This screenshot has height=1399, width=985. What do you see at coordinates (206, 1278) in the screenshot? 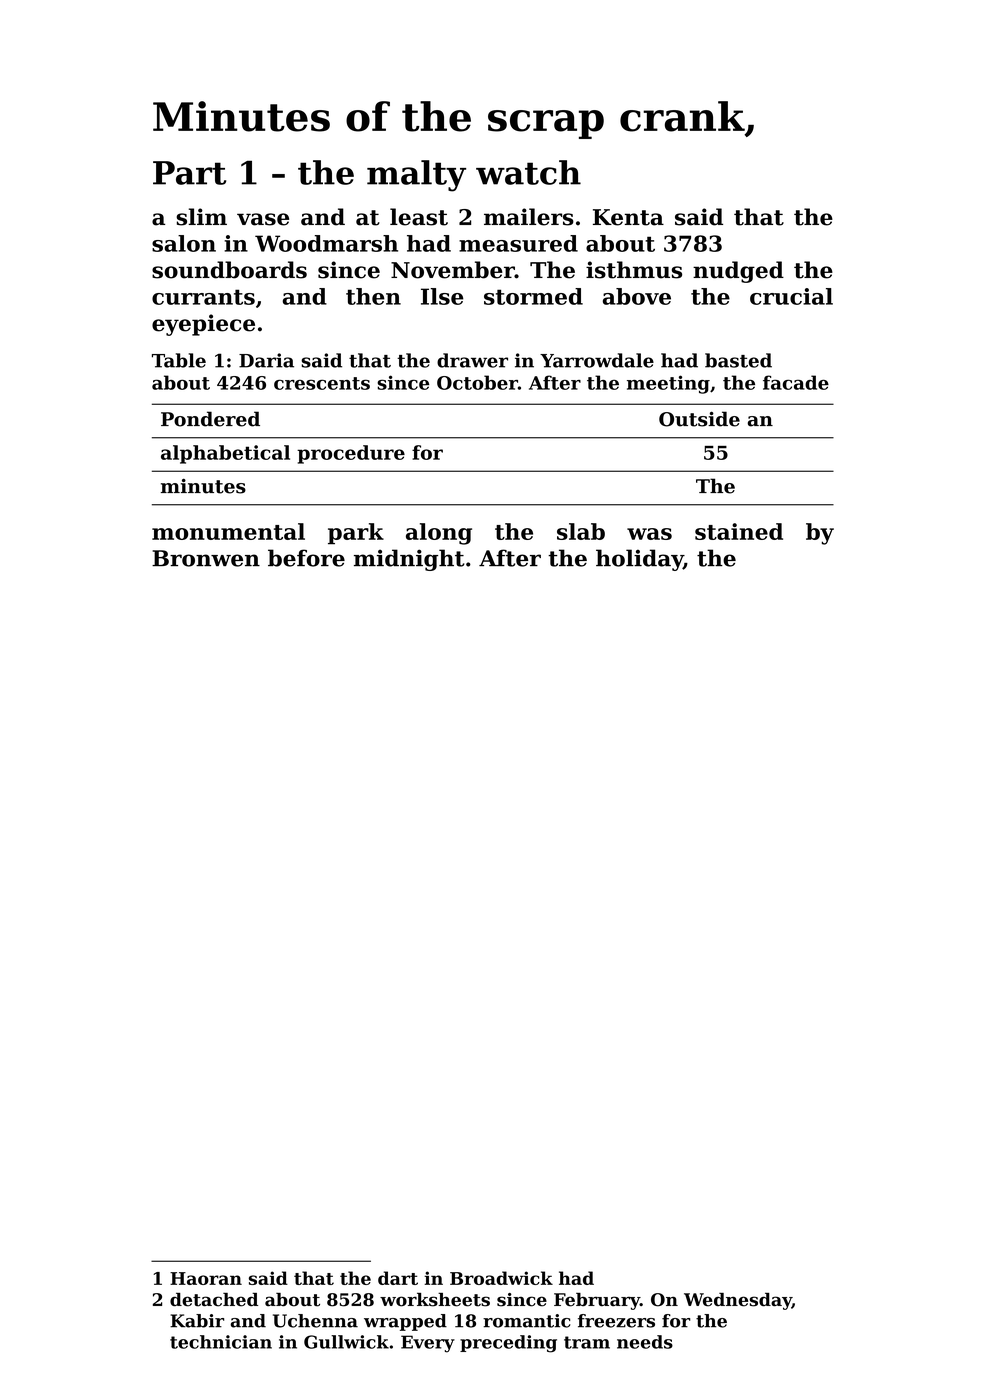
I see `Haoran` at bounding box center [206, 1278].
